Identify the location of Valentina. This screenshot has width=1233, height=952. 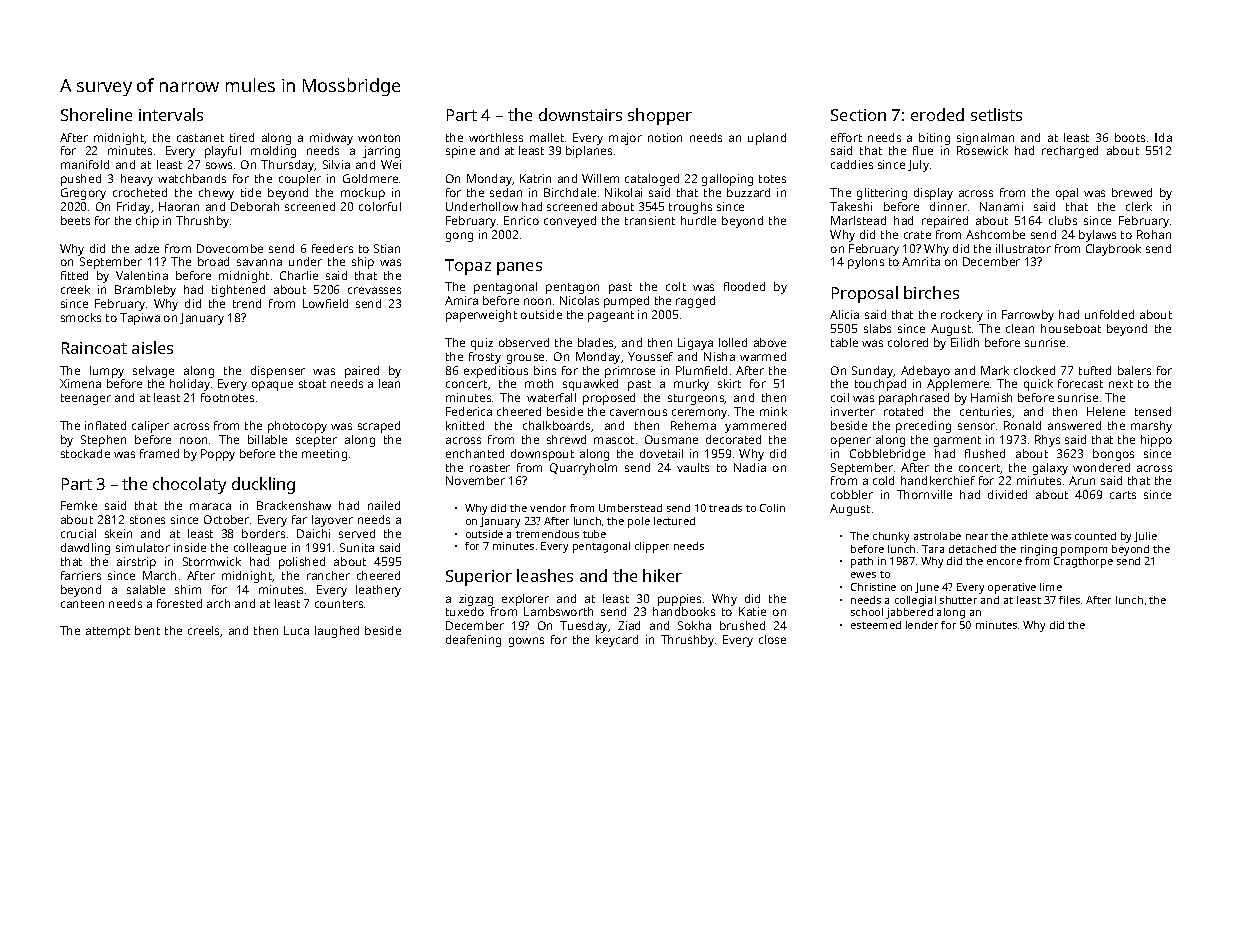
(142, 275).
